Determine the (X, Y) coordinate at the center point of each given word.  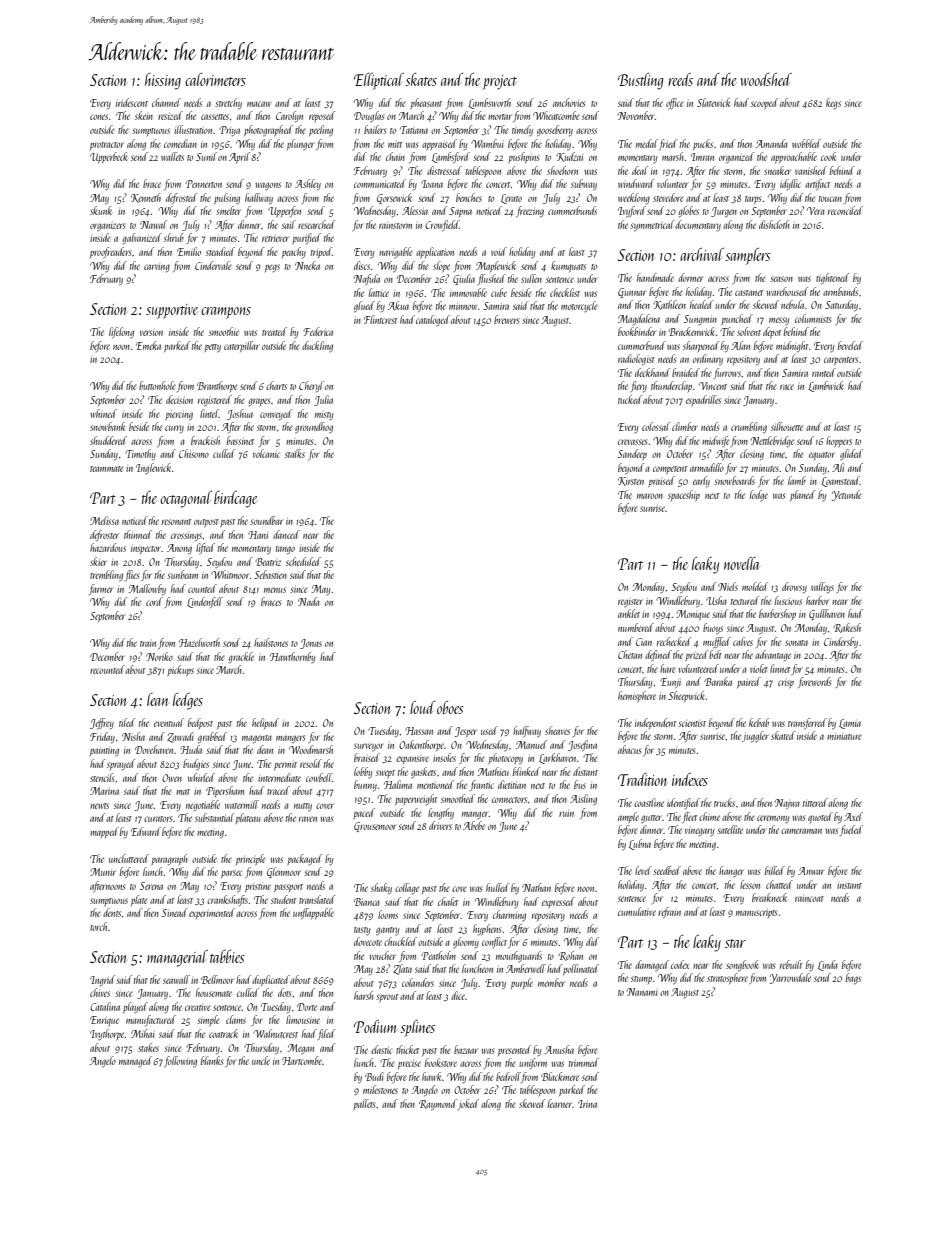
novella (742, 563)
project (500, 82)
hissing (163, 81)
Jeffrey (102, 723)
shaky (381, 888)
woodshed (766, 79)
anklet (629, 613)
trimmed (584, 1062)
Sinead (175, 912)
